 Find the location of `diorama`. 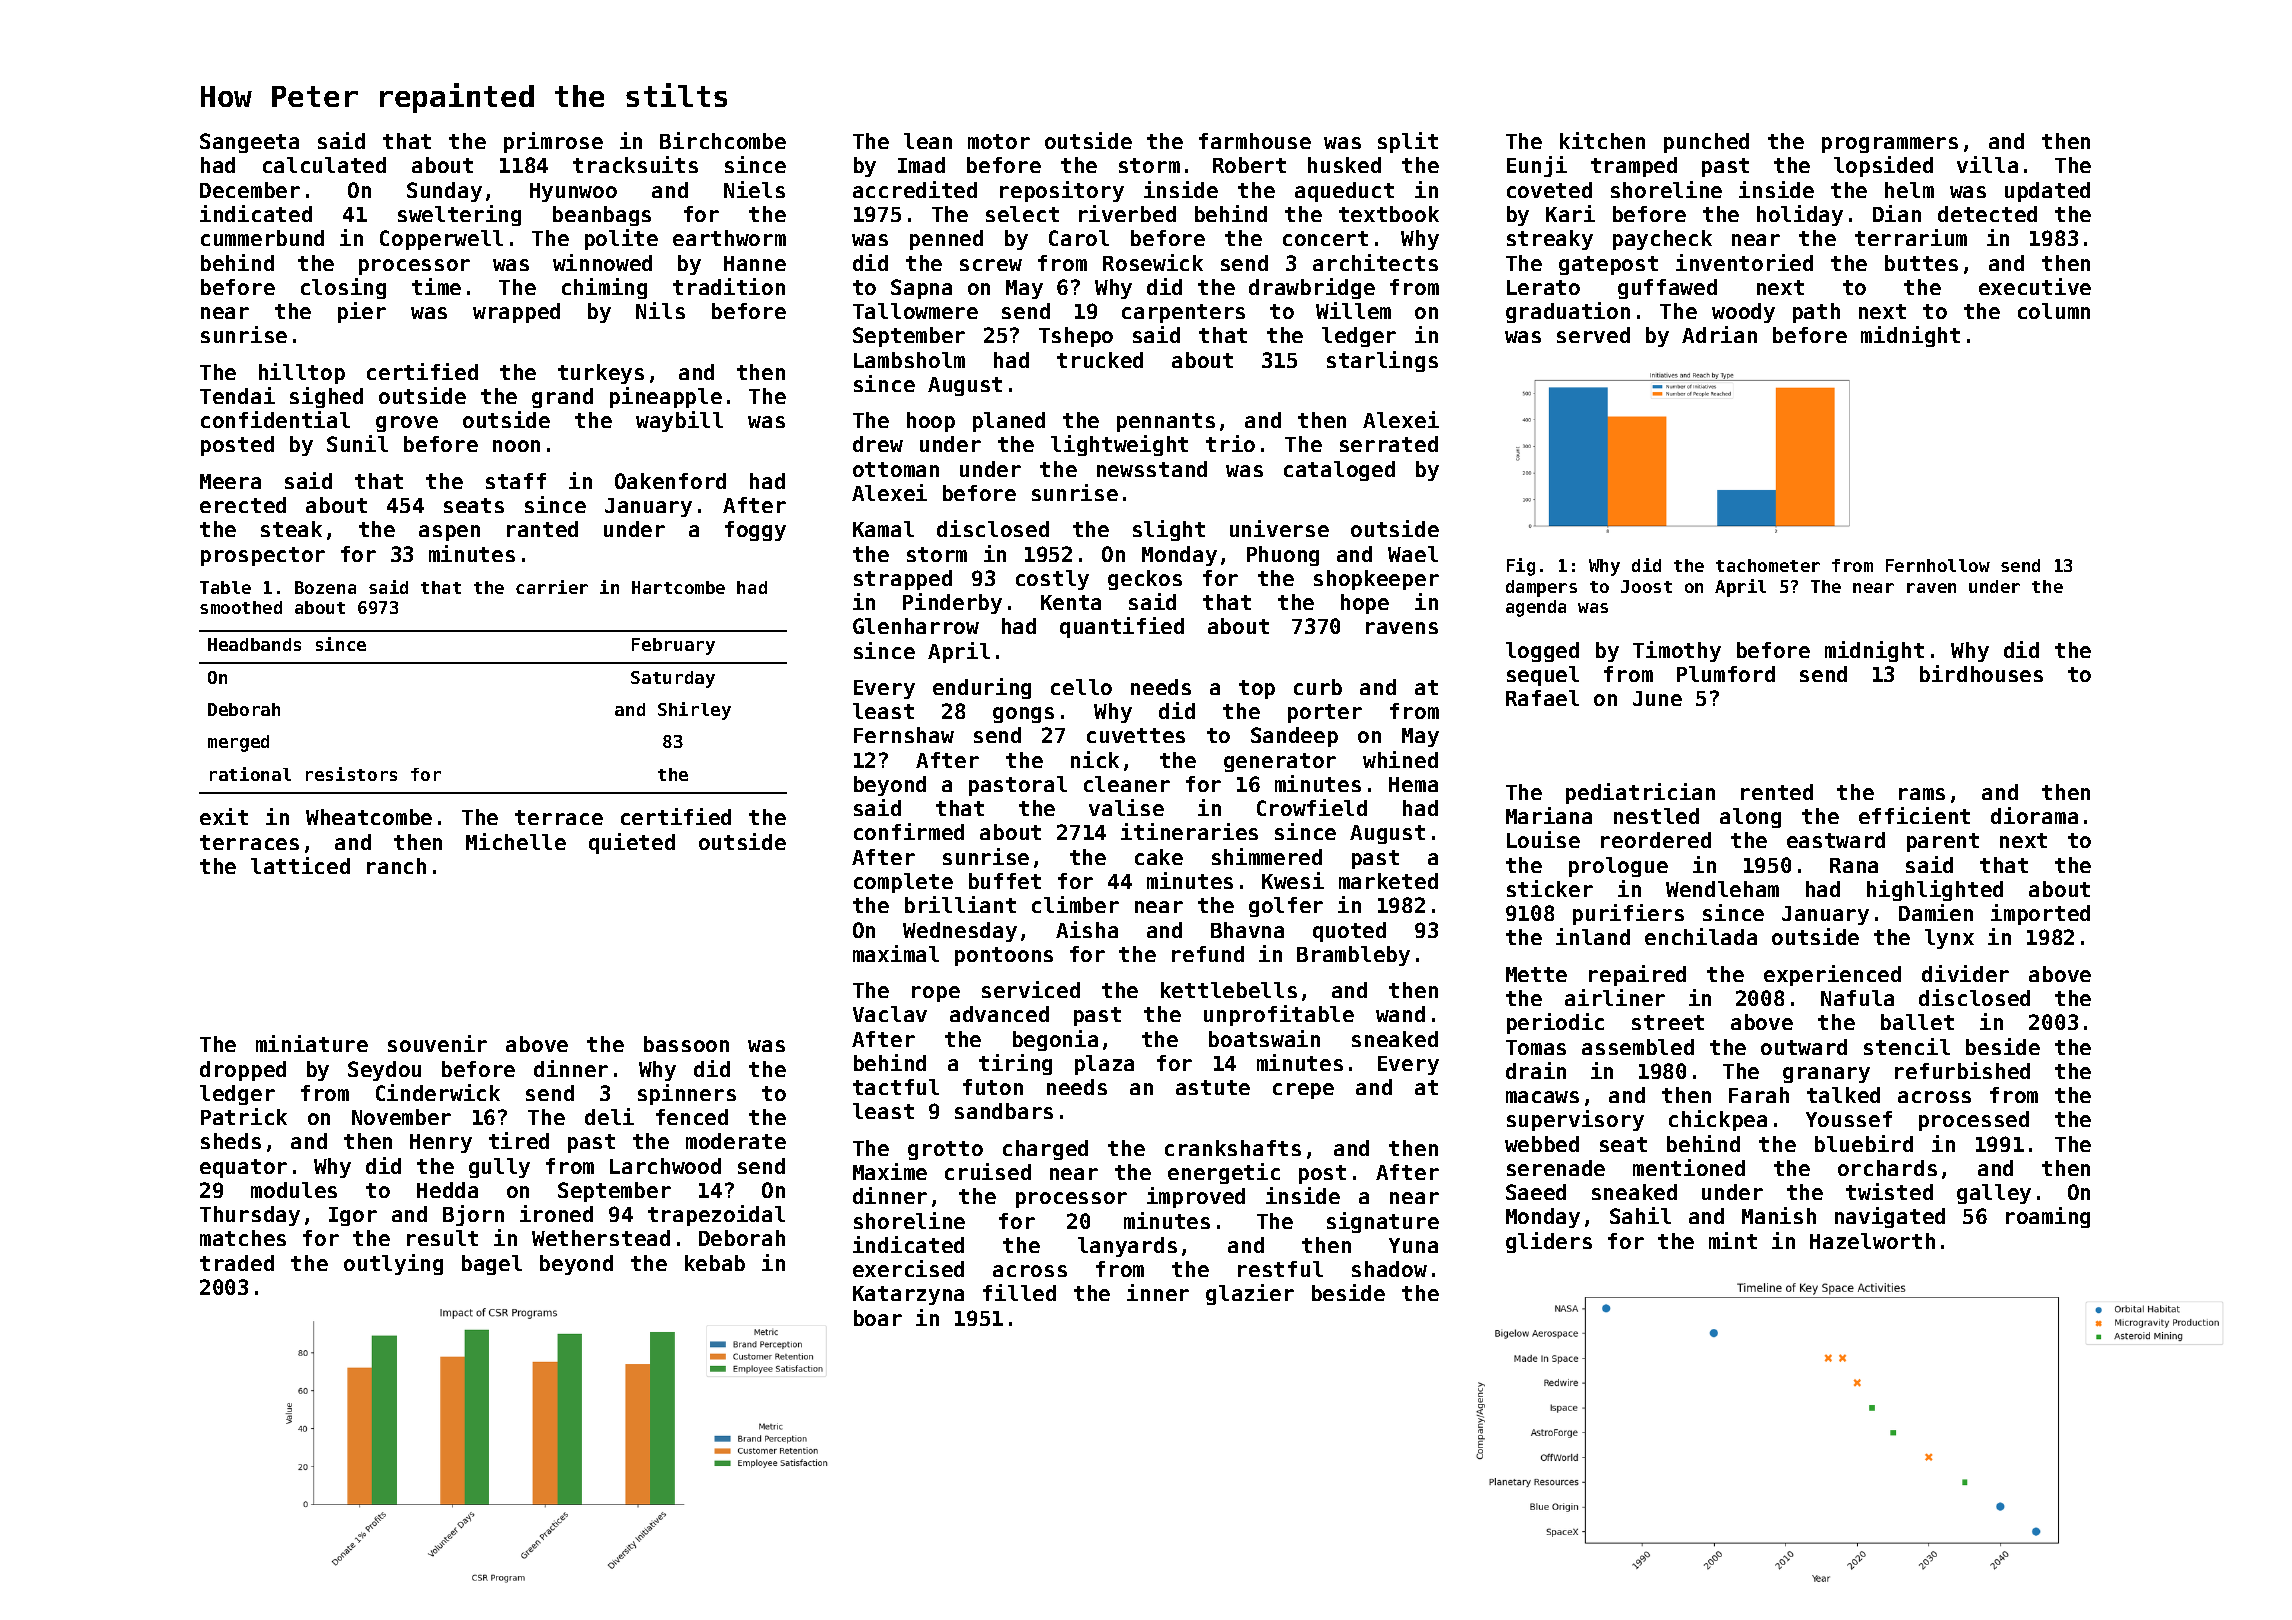

diorama is located at coordinates (2034, 815).
